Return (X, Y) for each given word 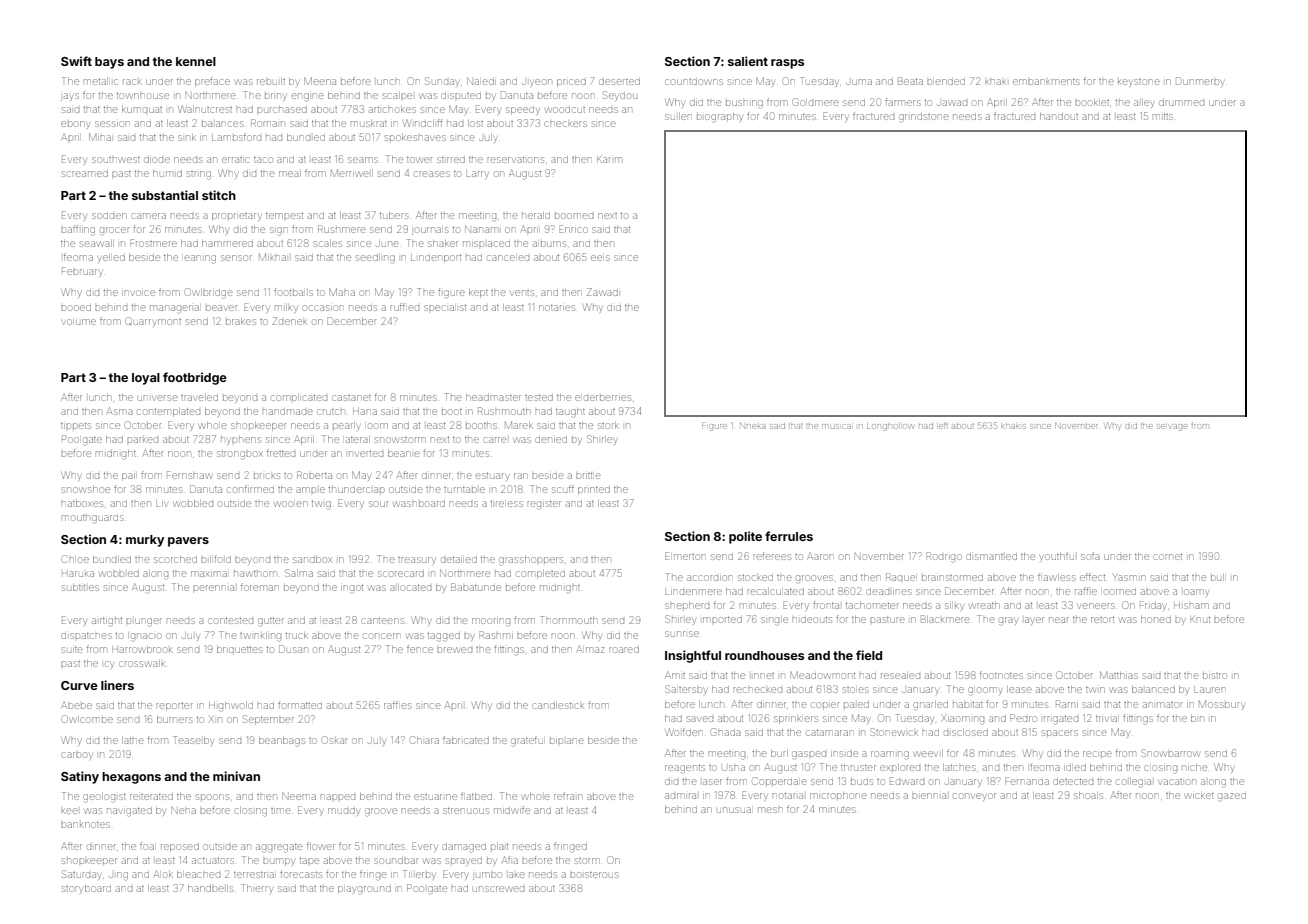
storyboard (86, 889)
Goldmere (816, 102)
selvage (1172, 427)
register (544, 505)
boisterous (594, 875)
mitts (1162, 117)
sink (187, 137)
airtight (107, 622)
